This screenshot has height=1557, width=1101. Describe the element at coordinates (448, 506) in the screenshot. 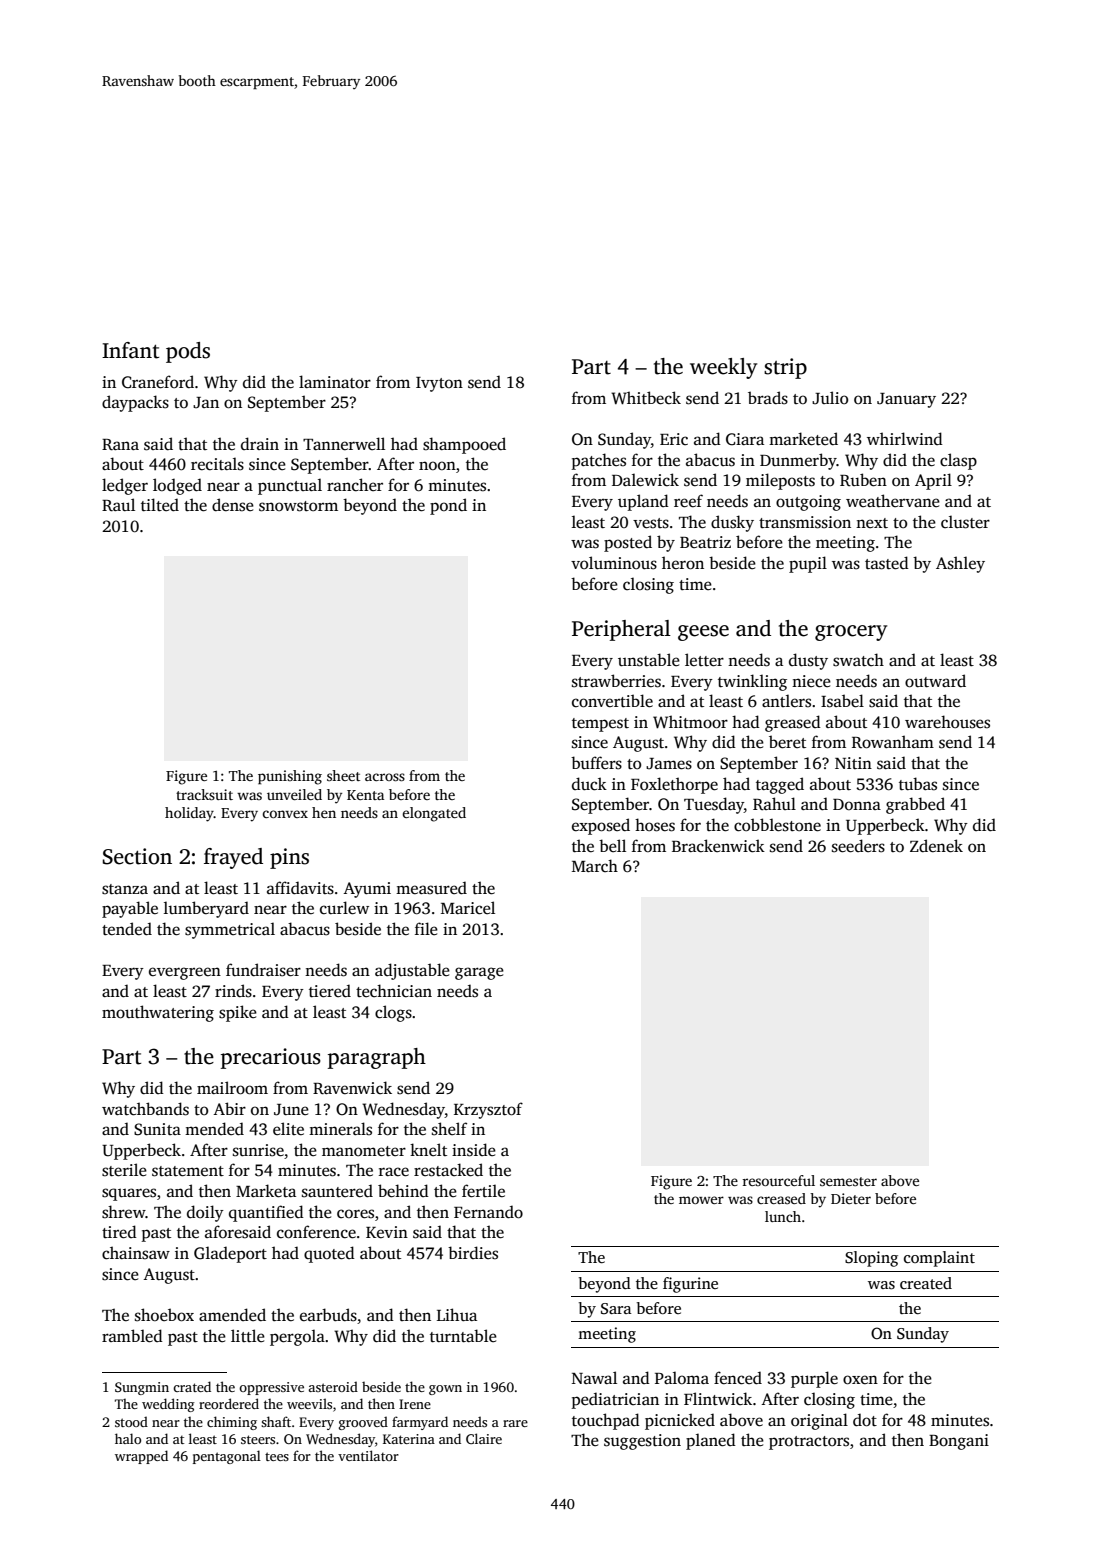

I see `pond` at that location.
